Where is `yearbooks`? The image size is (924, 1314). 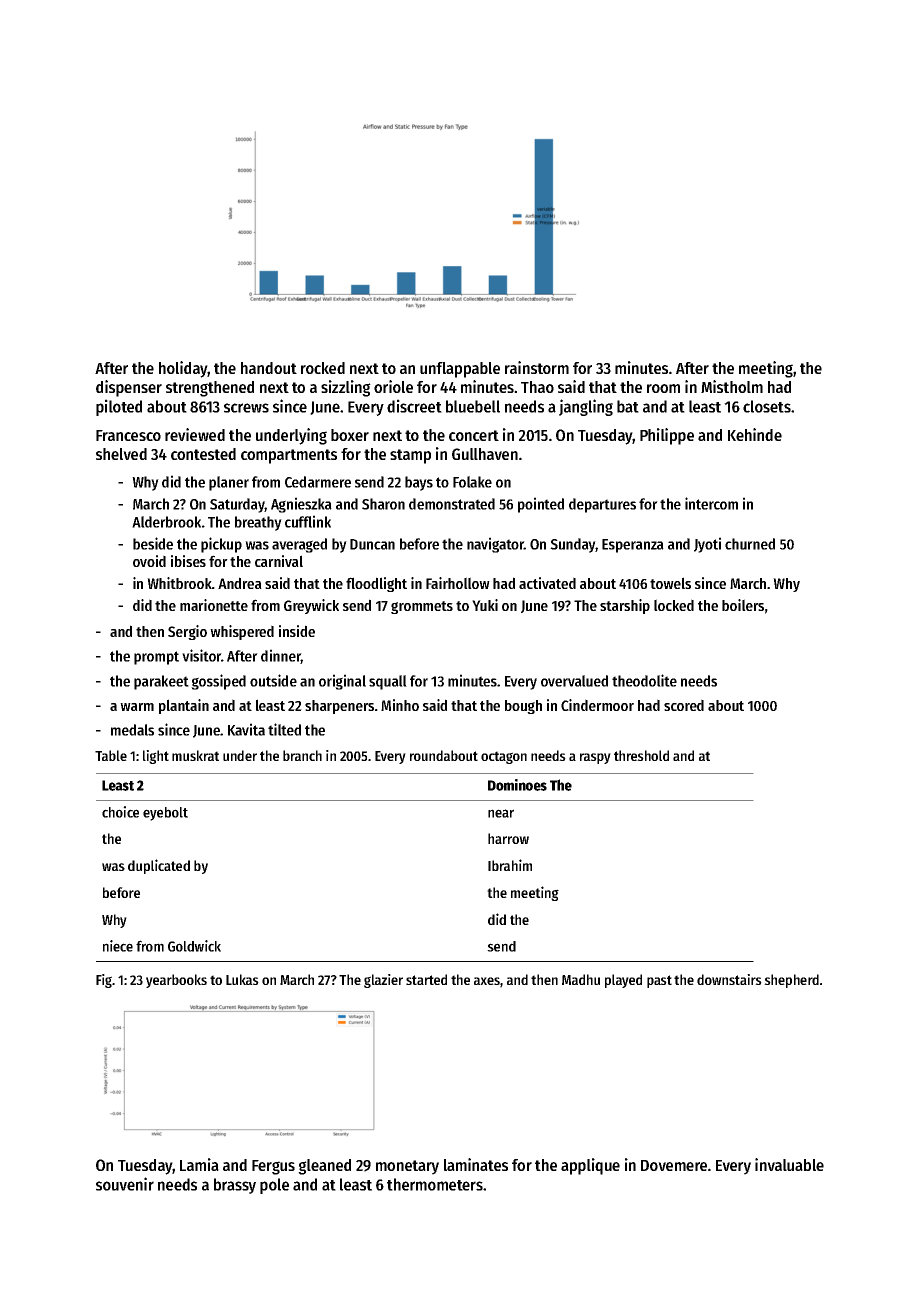
yearbooks is located at coordinates (176, 981).
